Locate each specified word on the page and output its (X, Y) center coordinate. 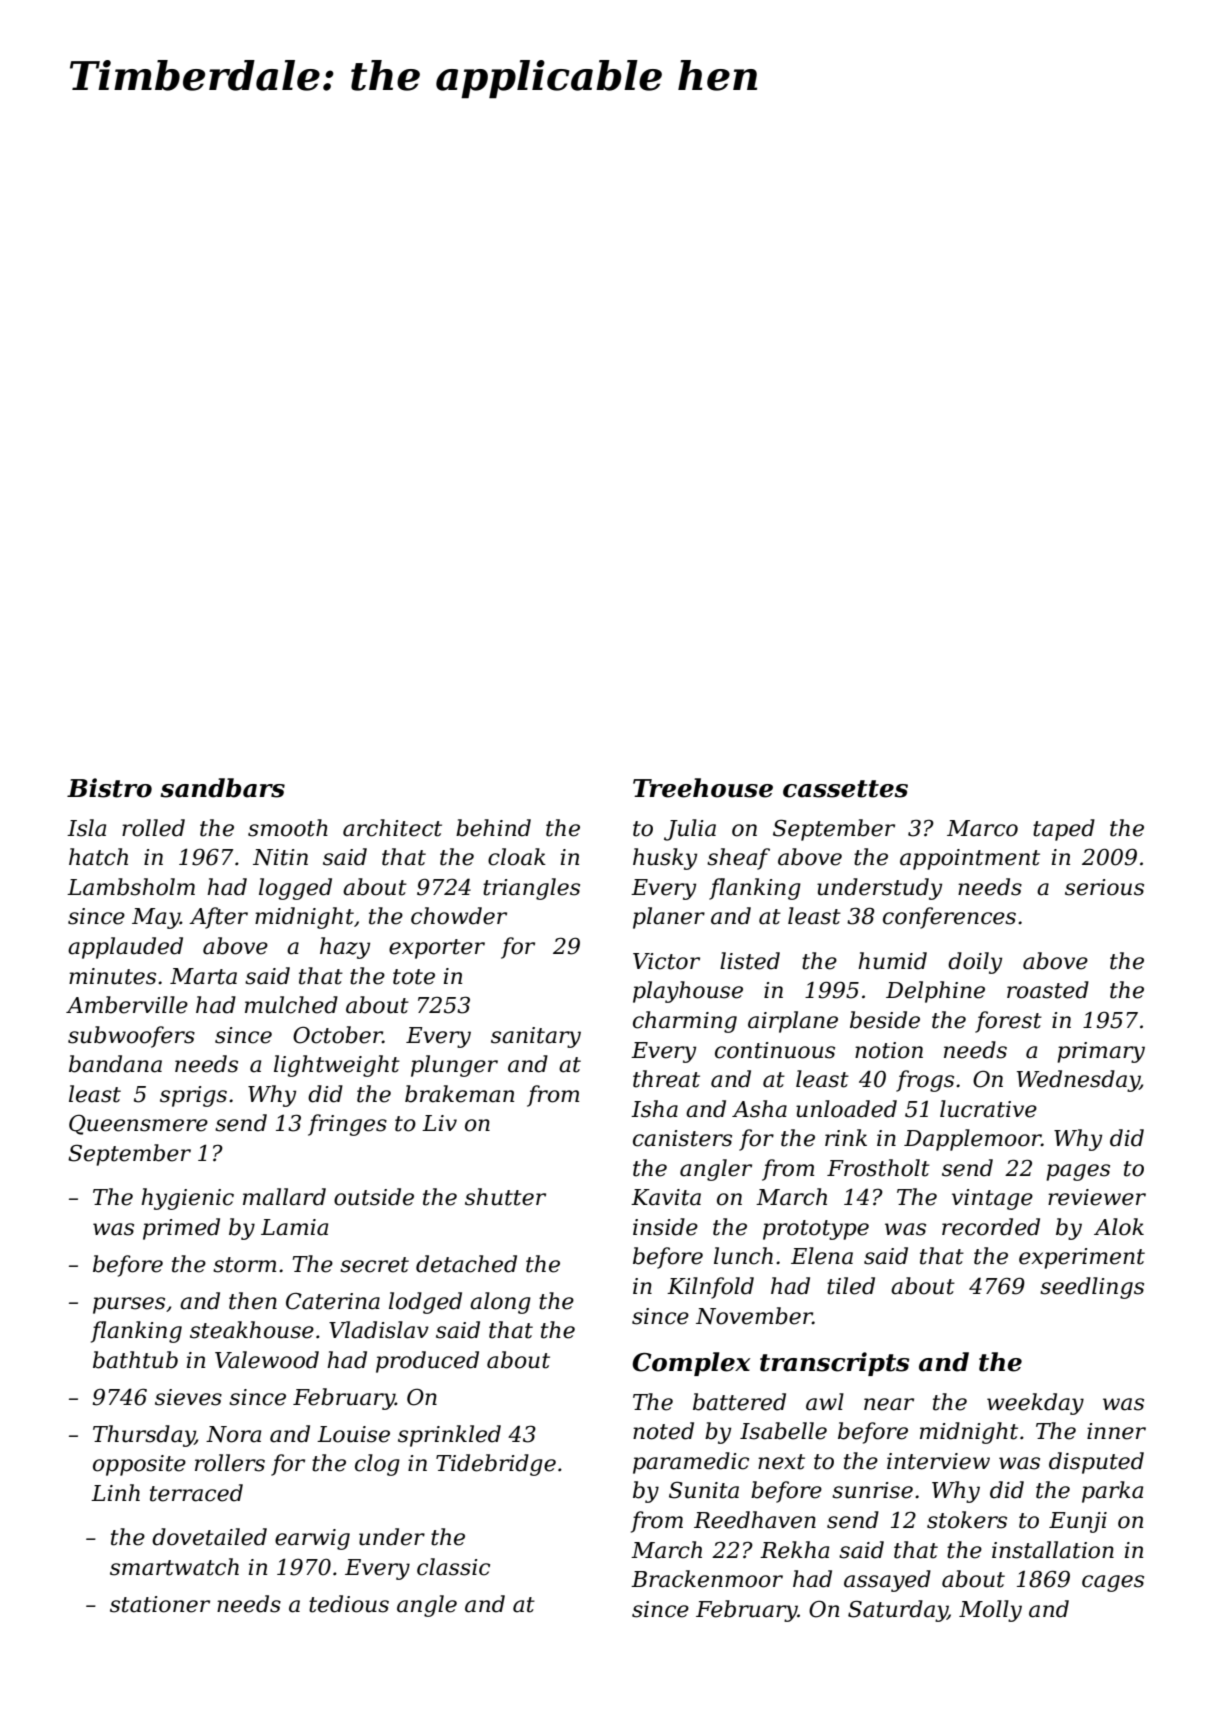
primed (181, 1229)
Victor (666, 961)
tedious (349, 1604)
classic (453, 1567)
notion (889, 1050)
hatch (98, 857)
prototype (816, 1230)
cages (1113, 1583)
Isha (654, 1109)
